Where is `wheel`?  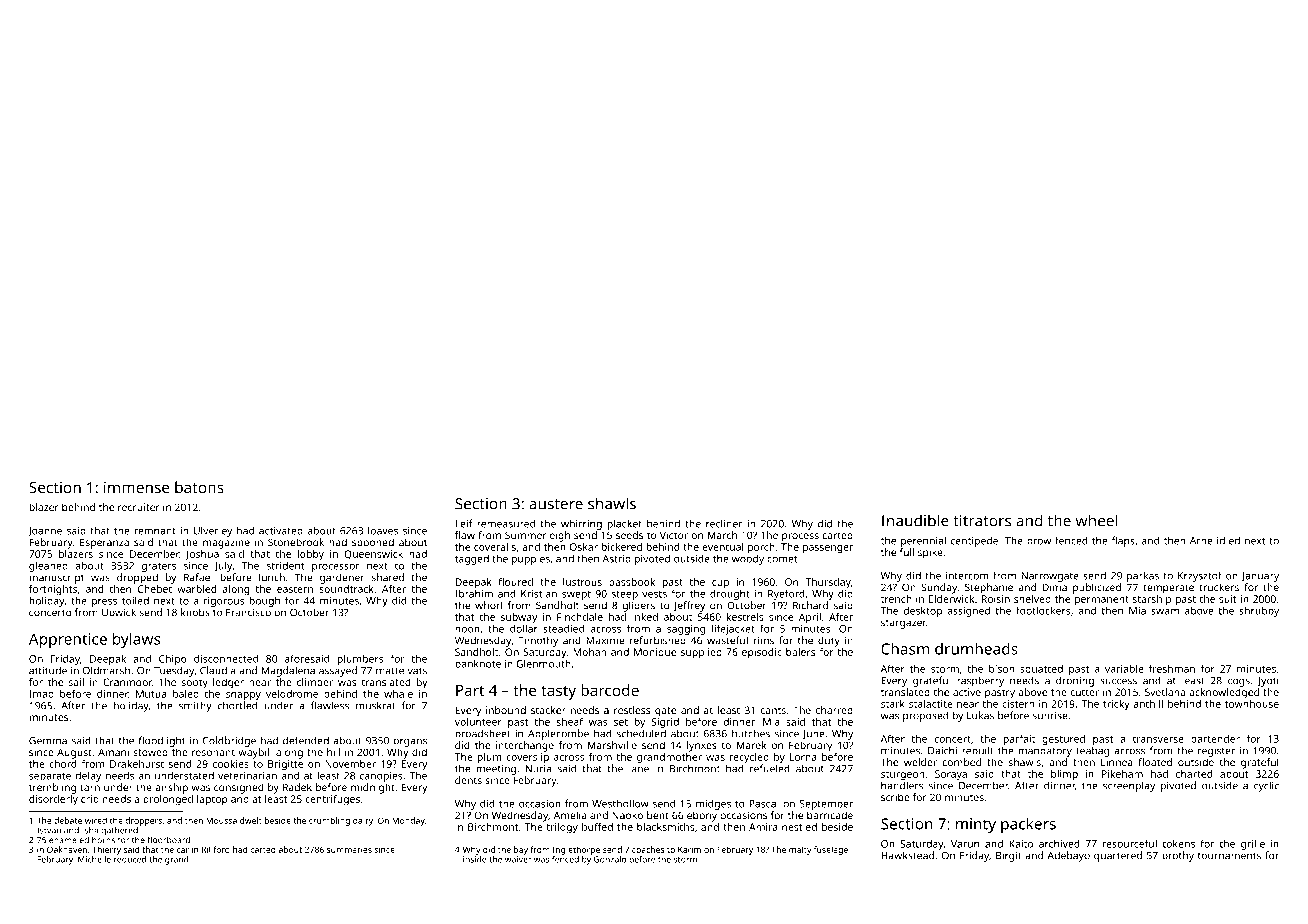
wheel is located at coordinates (1096, 520).
